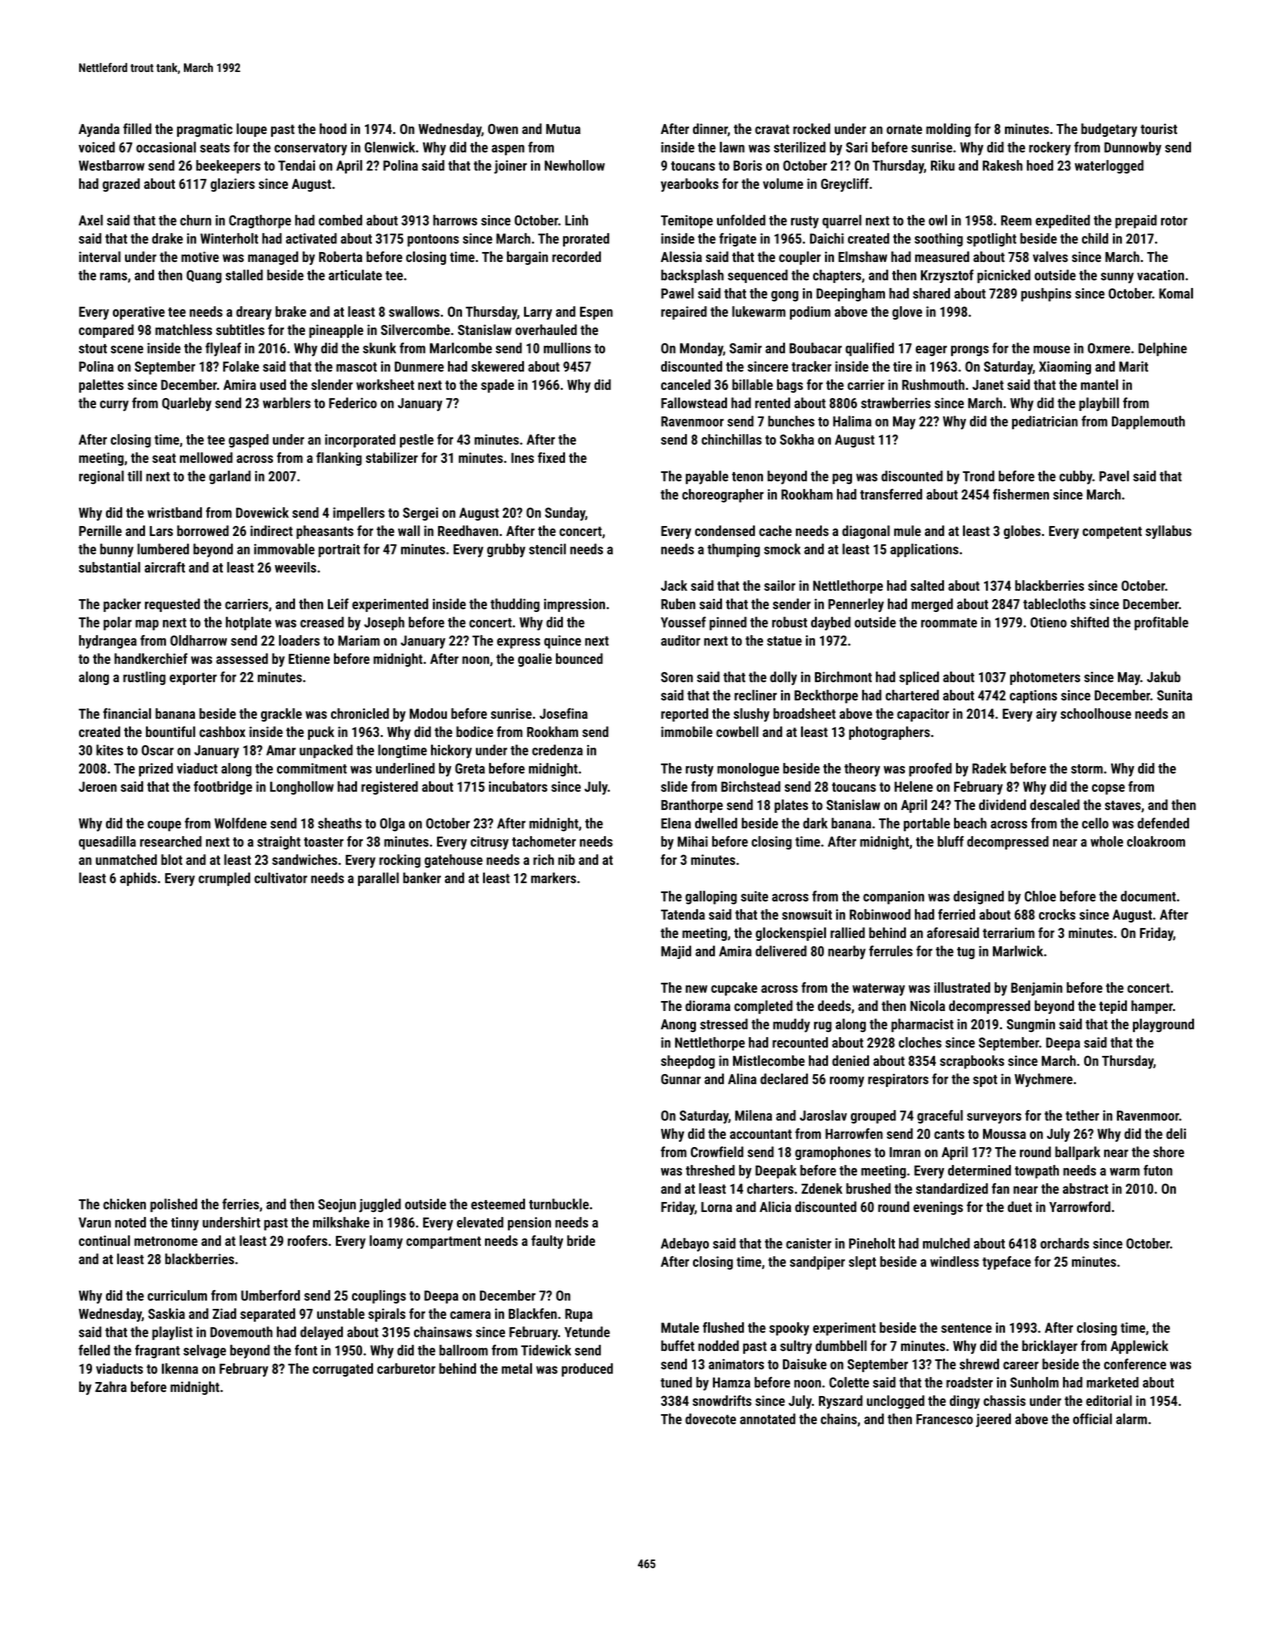 This screenshot has width=1275, height=1649. What do you see at coordinates (1054, 604) in the screenshot?
I see `tablecloths` at bounding box center [1054, 604].
